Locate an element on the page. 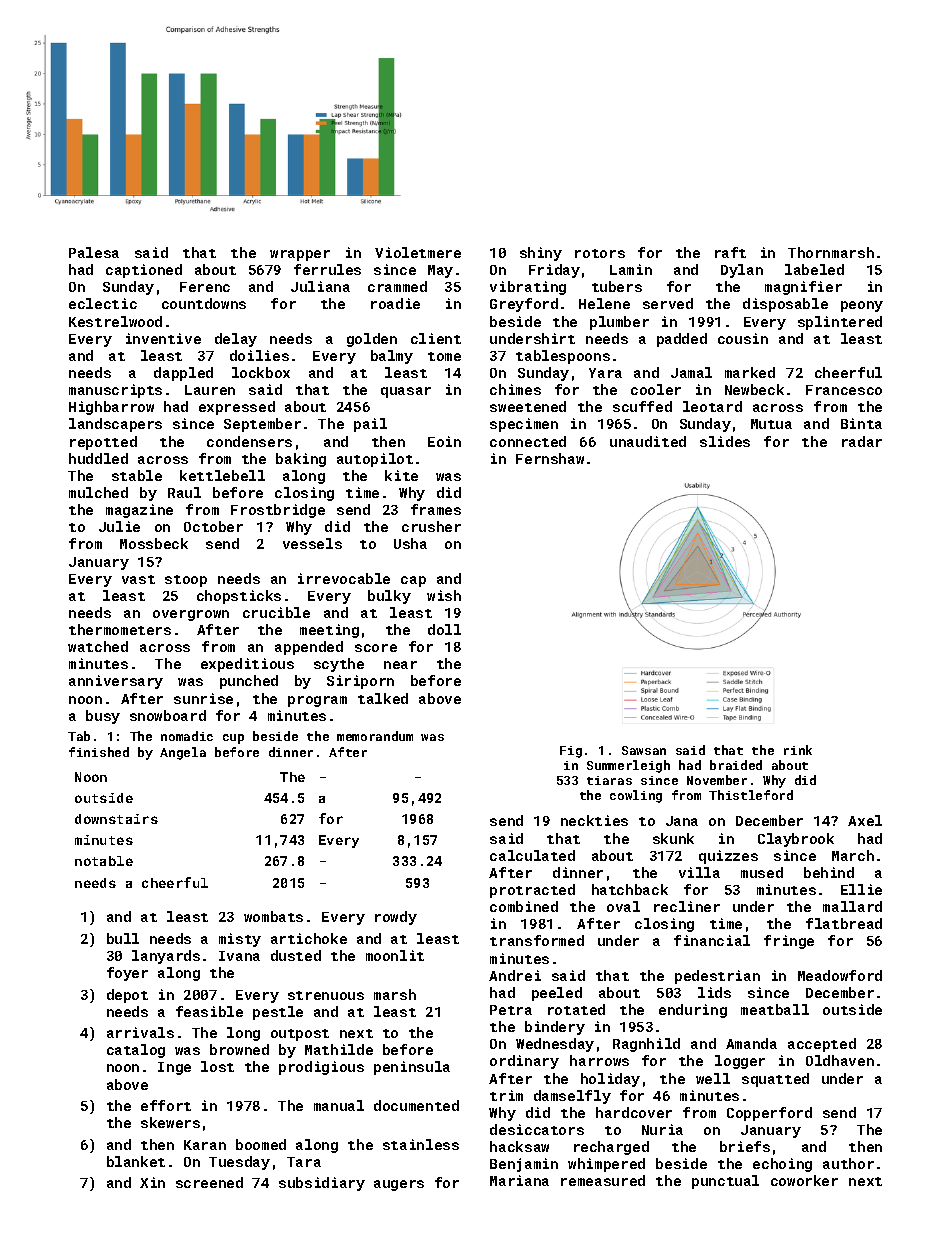 The height and width of the page is (1233, 952). slides is located at coordinates (725, 441).
